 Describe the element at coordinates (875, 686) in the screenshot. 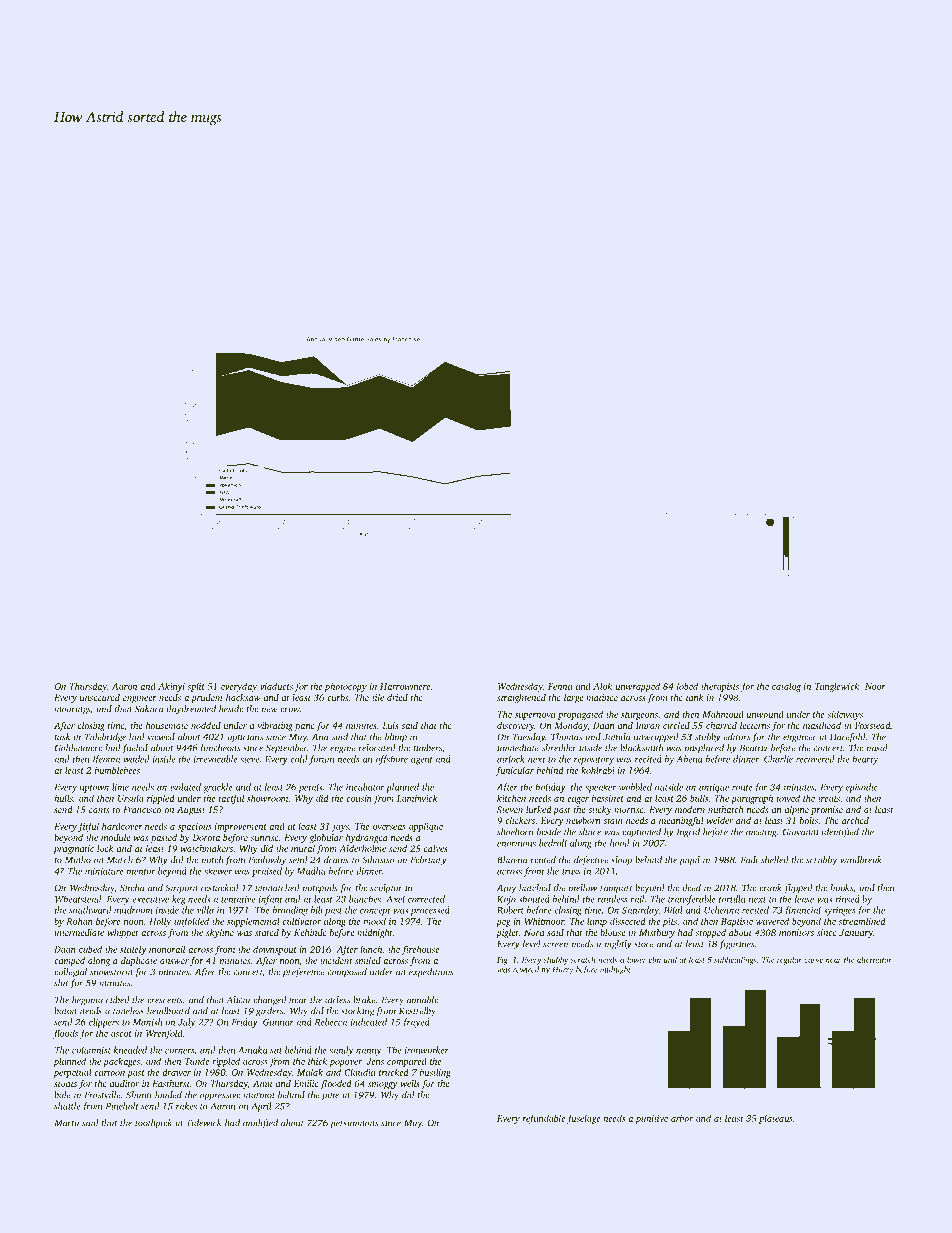

I see `Noor` at that location.
